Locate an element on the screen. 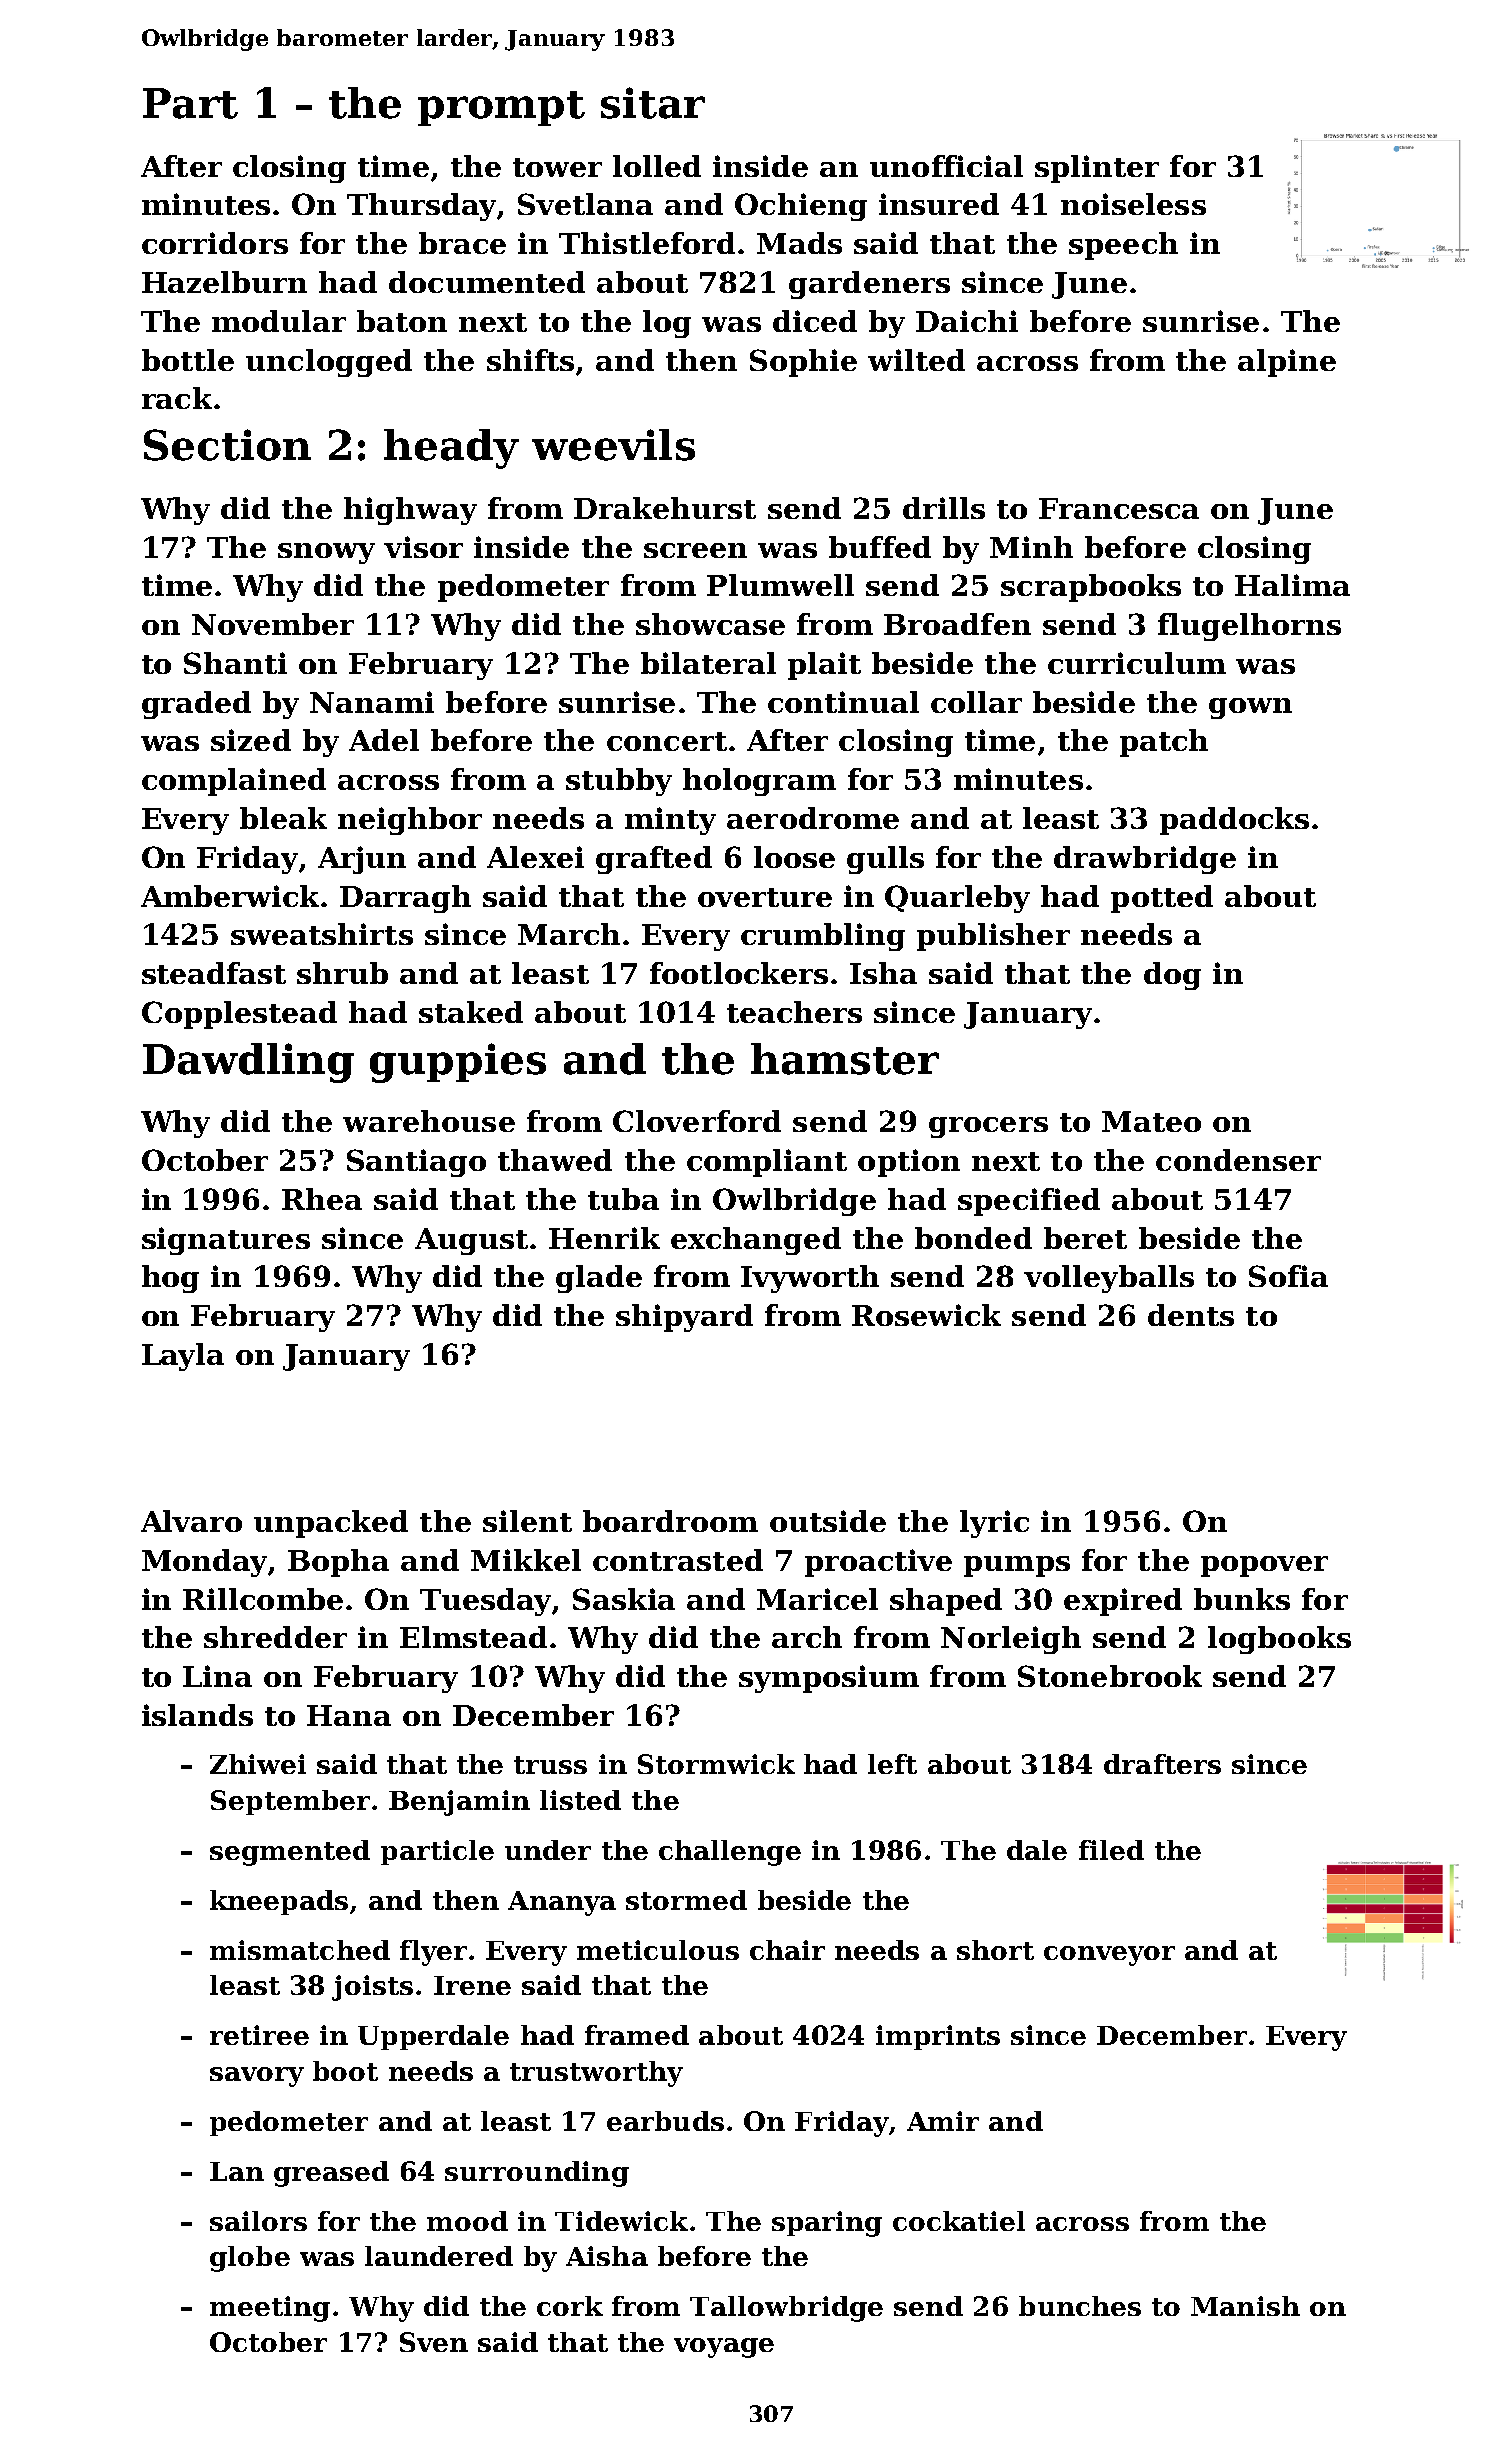 This screenshot has height=2464, width=1496. splinter is located at coordinates (1097, 169).
